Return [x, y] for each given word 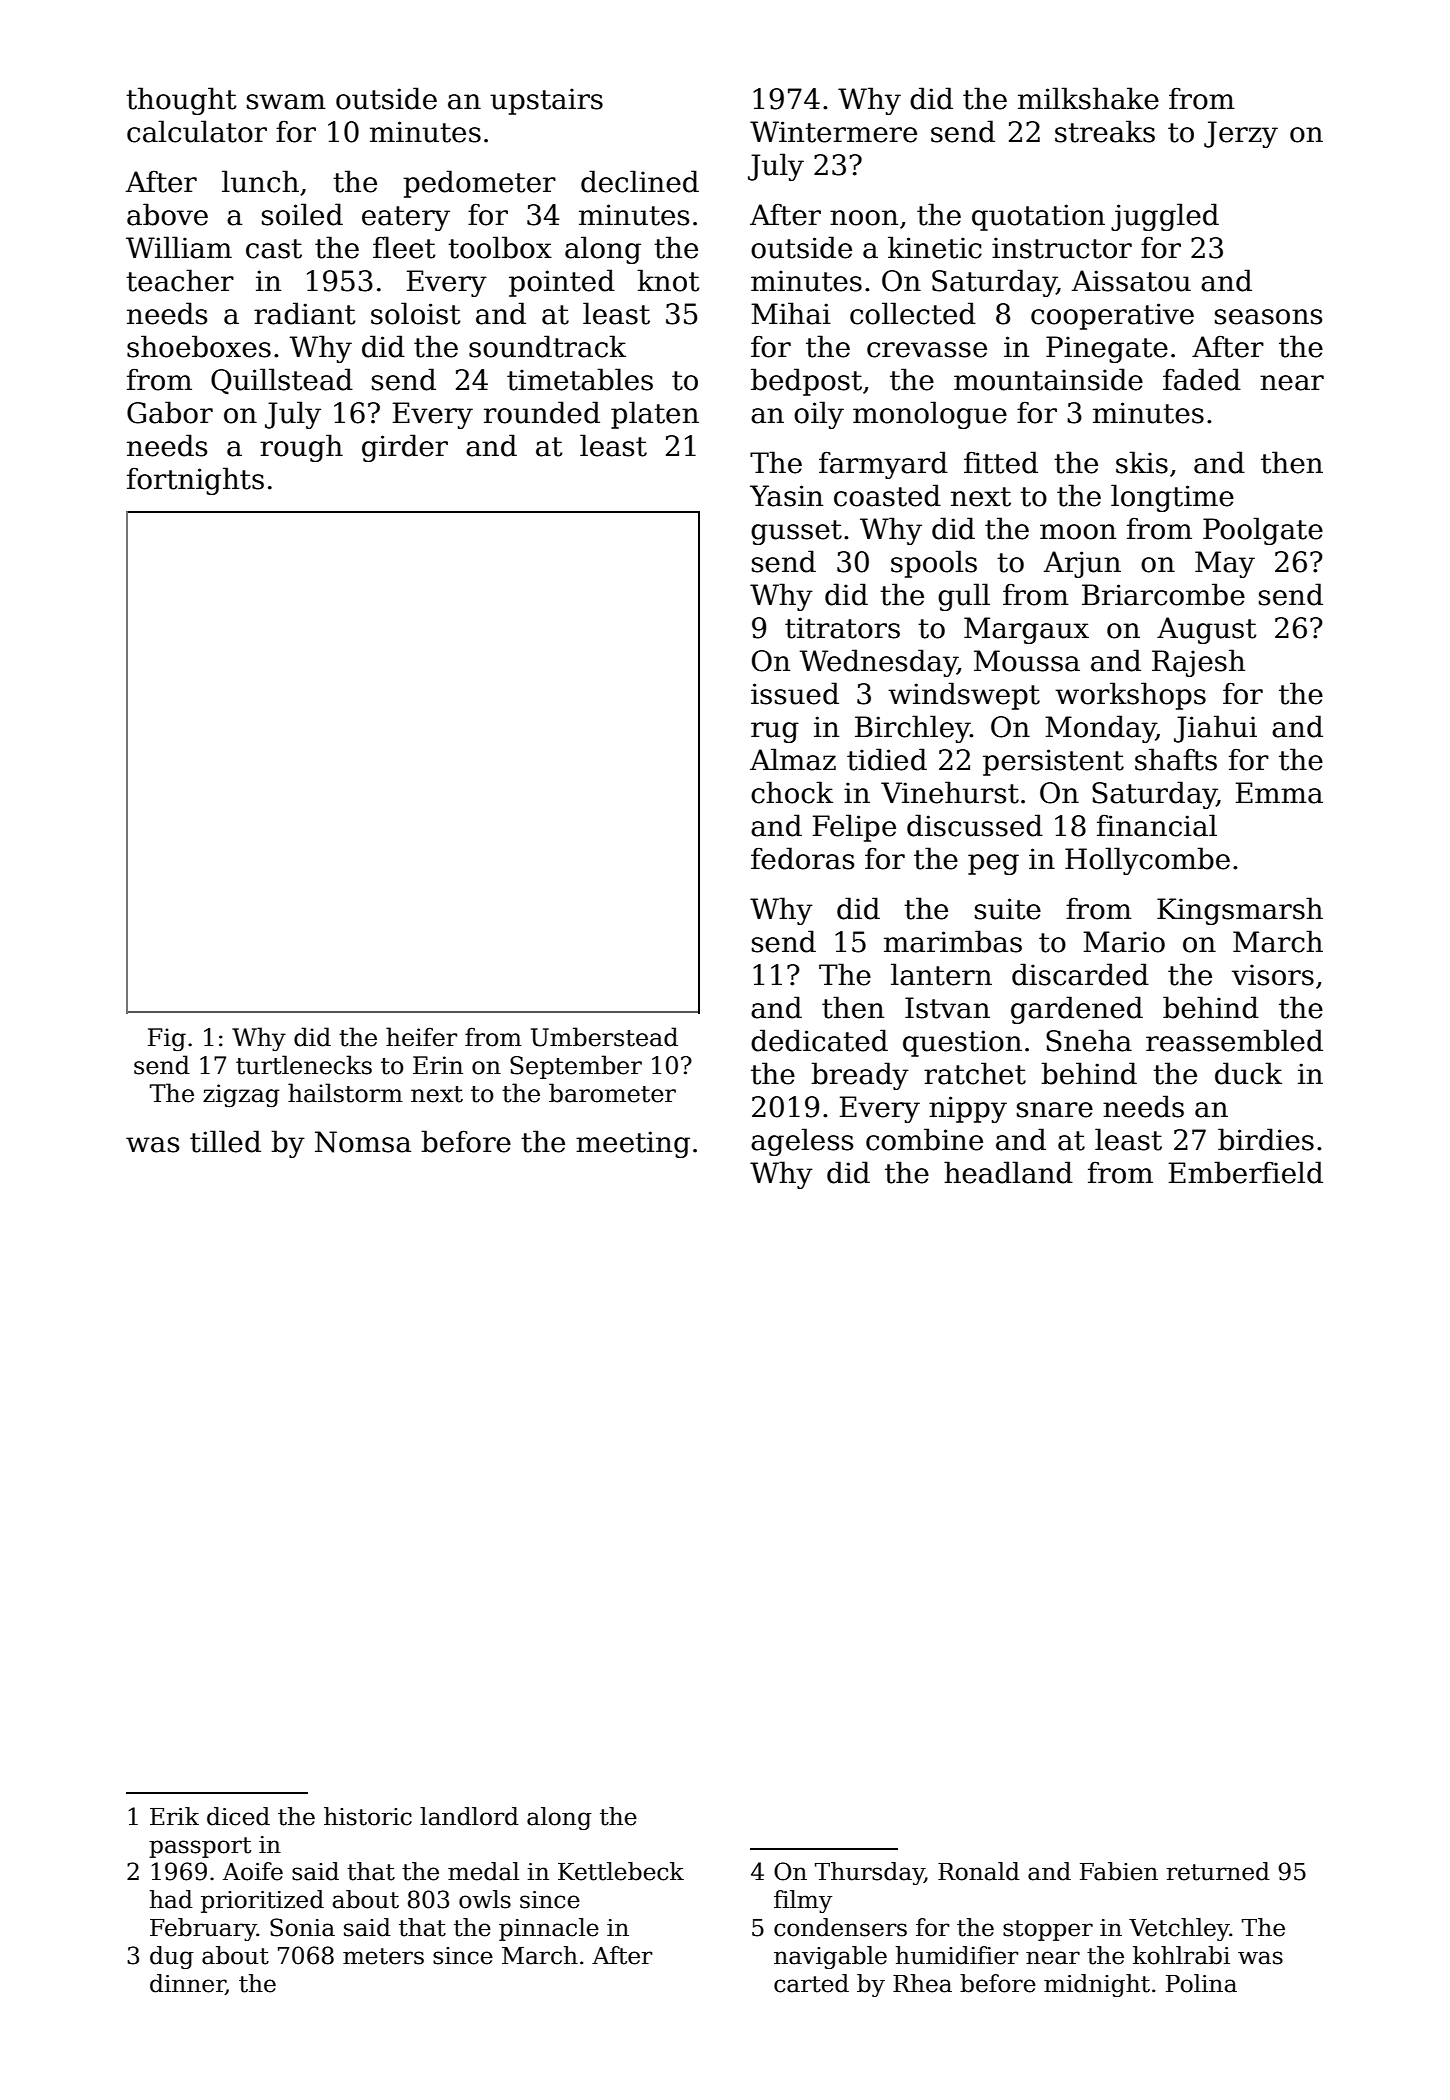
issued [795, 693]
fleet [404, 247]
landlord [469, 1816]
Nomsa [363, 1142]
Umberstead [604, 1037]
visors [1273, 975]
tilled [225, 1141]
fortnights [195, 481]
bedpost [806, 382]
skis [1142, 462]
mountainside [1048, 379]
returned [1218, 1871]
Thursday [869, 1873]
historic [368, 1816]
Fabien [1119, 1871]
